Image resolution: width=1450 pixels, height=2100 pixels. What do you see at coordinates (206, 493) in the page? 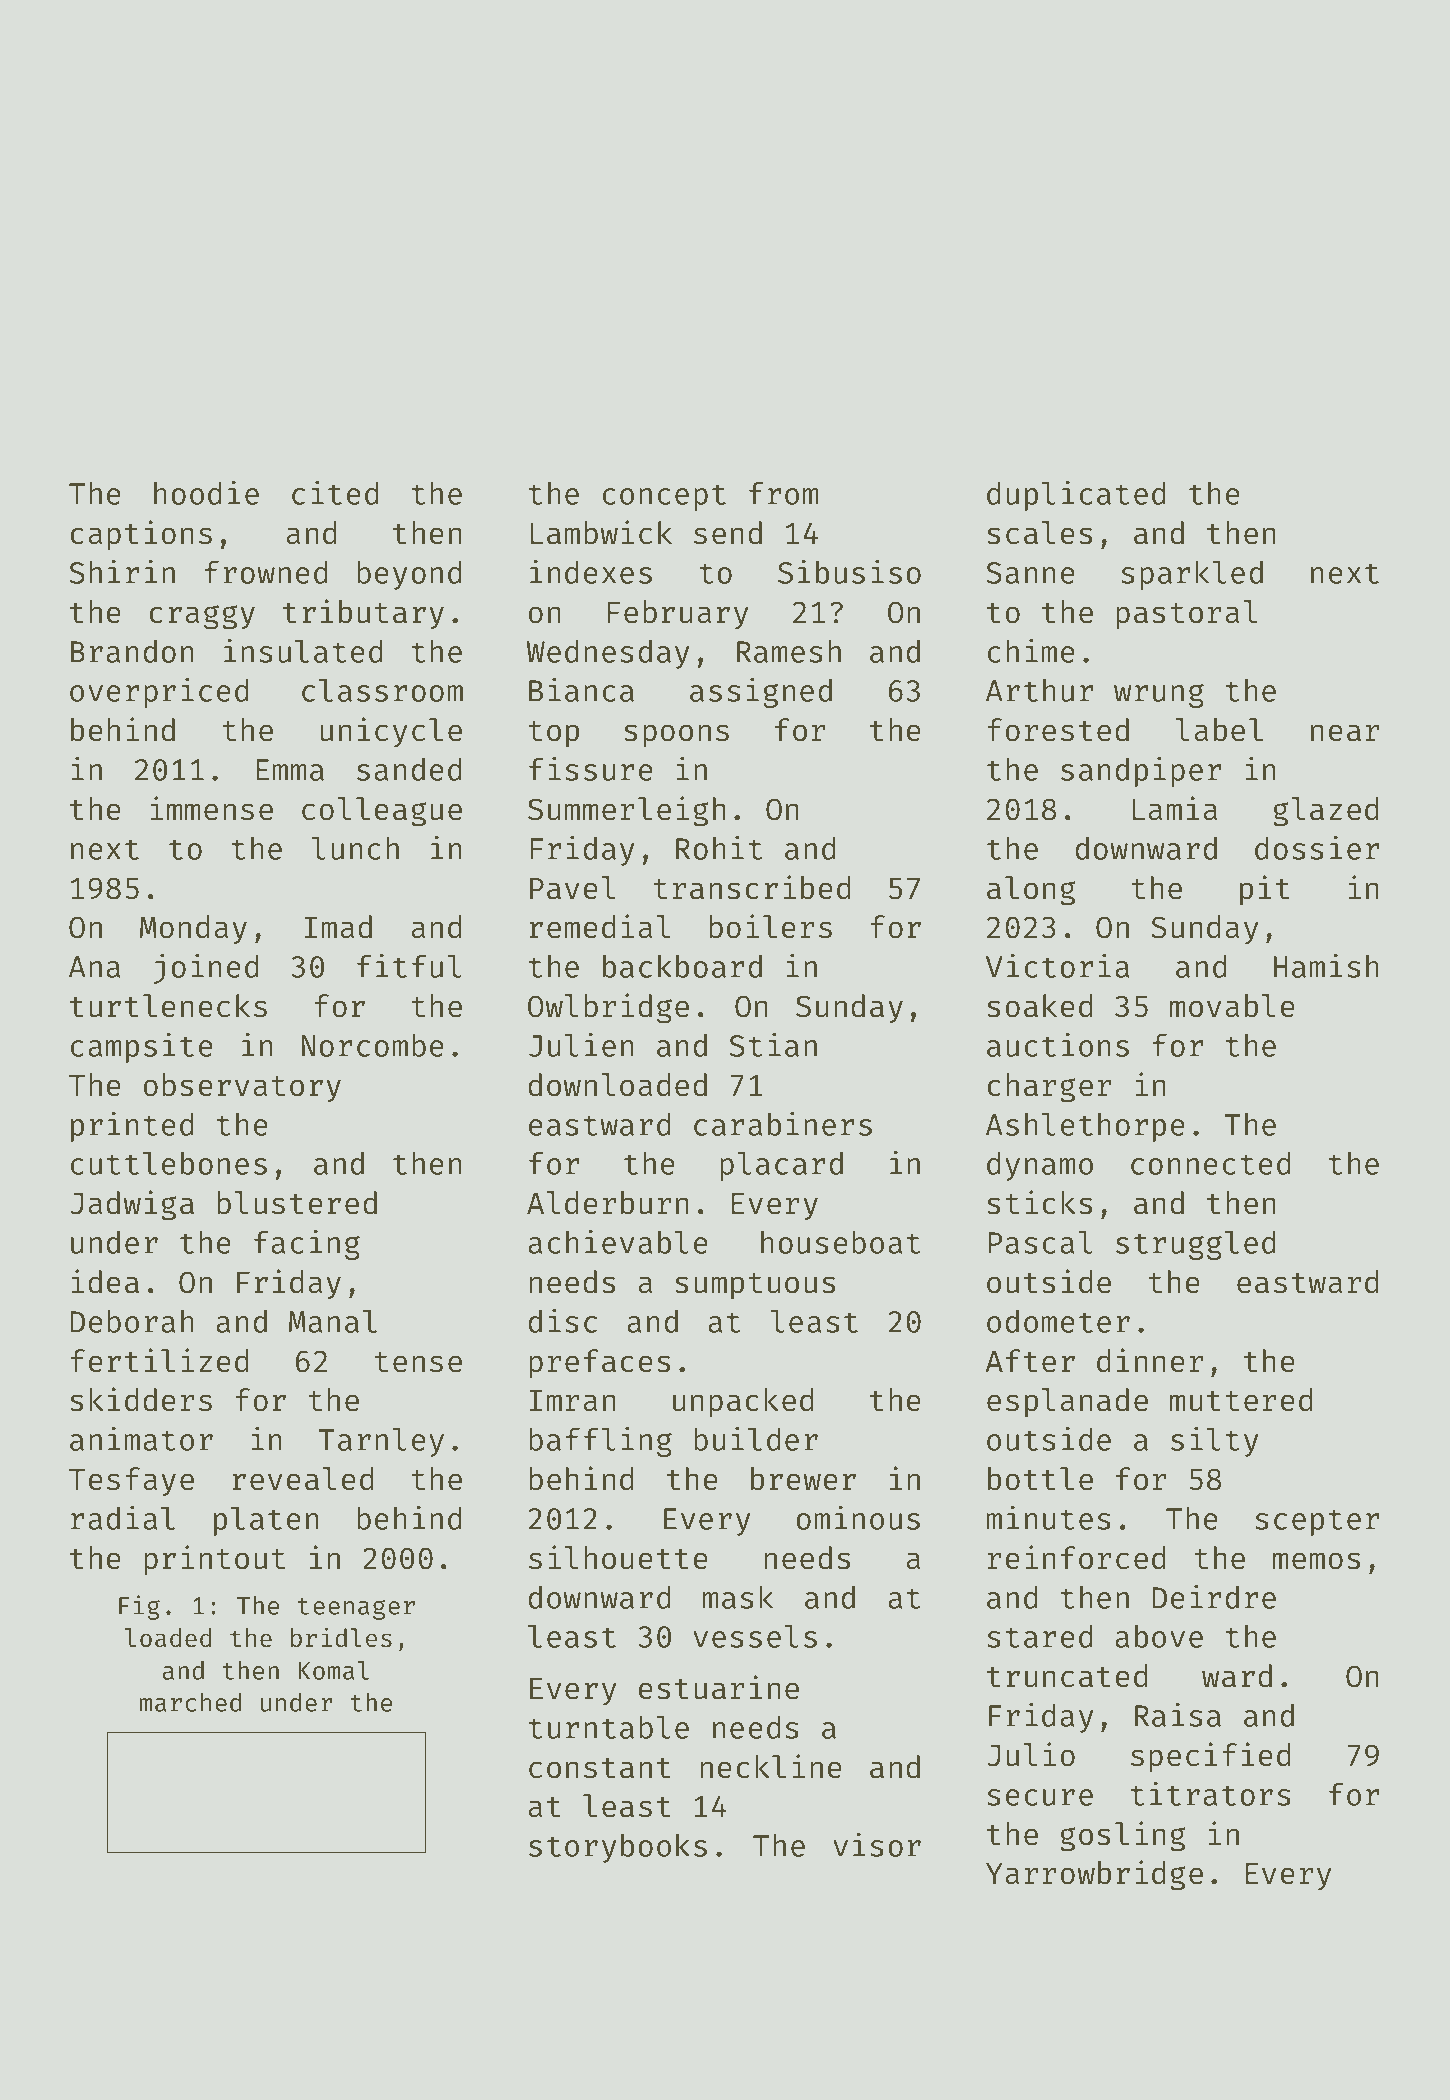
I see `hoodie` at bounding box center [206, 493].
